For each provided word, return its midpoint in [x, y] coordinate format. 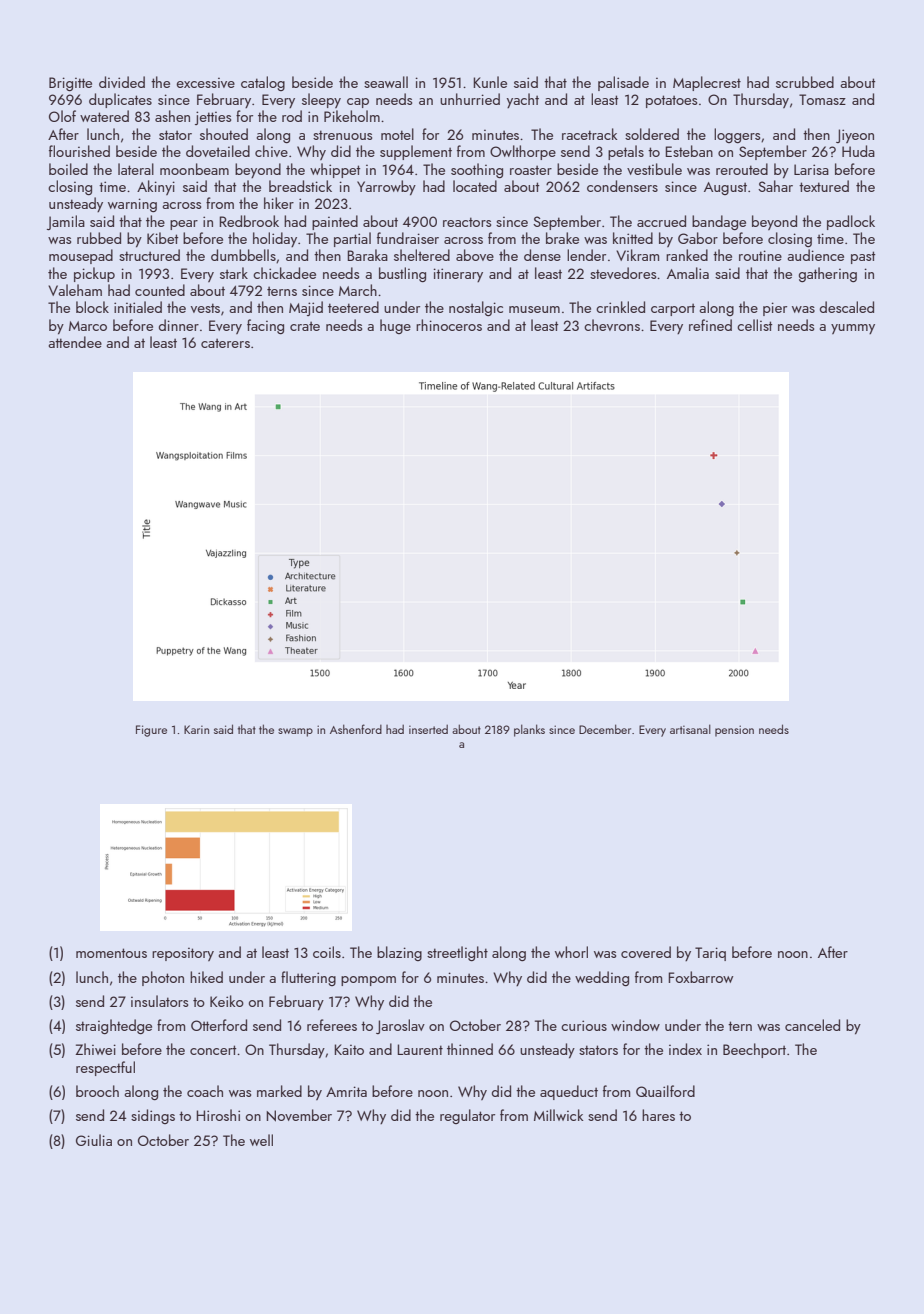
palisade [623, 83]
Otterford [219, 1025]
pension [734, 731]
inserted [428, 729]
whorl [571, 952]
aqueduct [569, 1092]
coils [327, 952]
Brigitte [70, 84]
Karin [196, 729]
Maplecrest [707, 83]
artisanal [690, 729]
